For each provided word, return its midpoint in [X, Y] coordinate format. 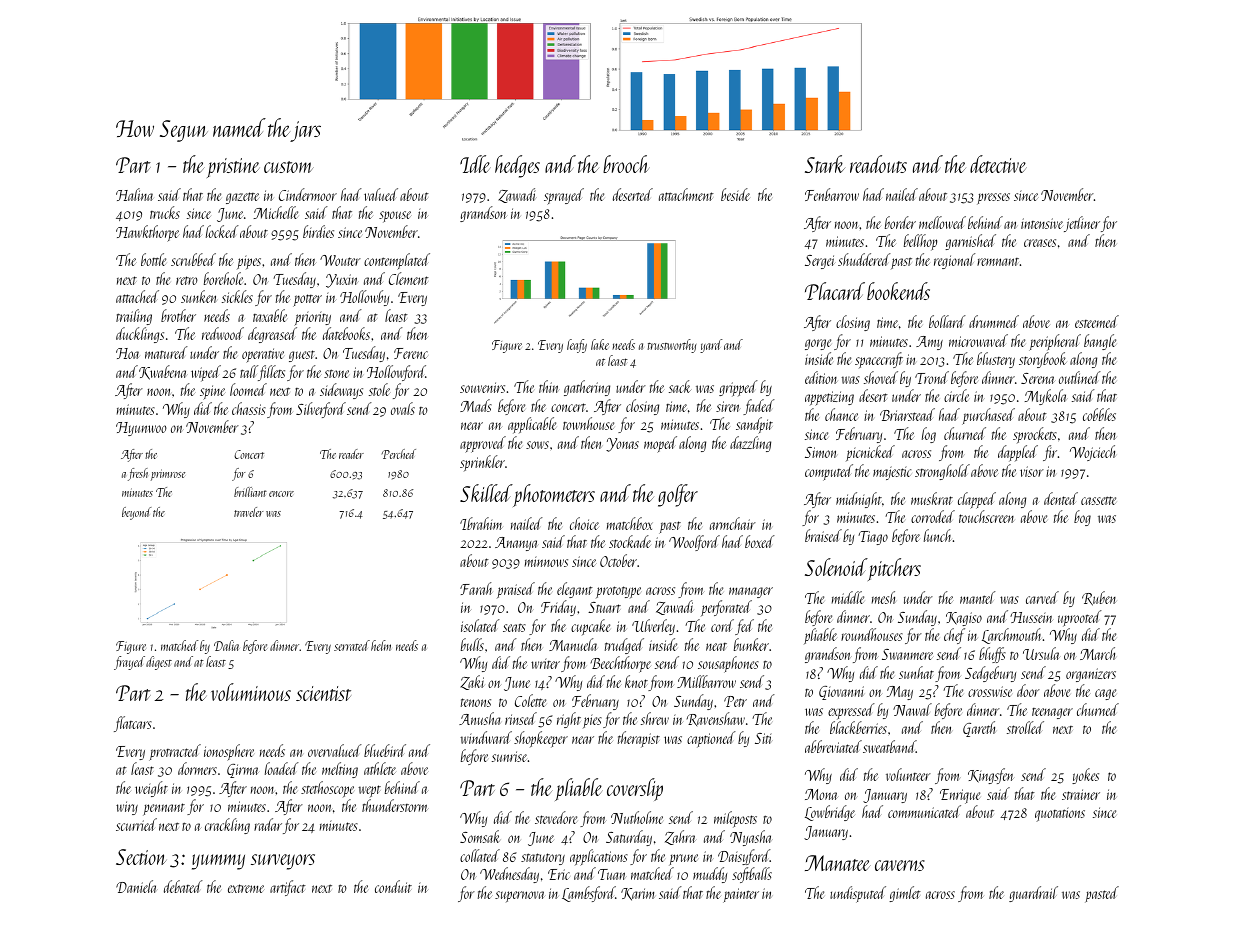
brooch [626, 164]
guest [302, 356]
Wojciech [1092, 453]
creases [1040, 243]
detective [998, 164]
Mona [821, 794]
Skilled [486, 493]
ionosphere [229, 752]
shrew [655, 718]
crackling [227, 826]
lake [600, 344]
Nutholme [637, 817]
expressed [851, 711]
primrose [168, 475]
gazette [242, 198]
